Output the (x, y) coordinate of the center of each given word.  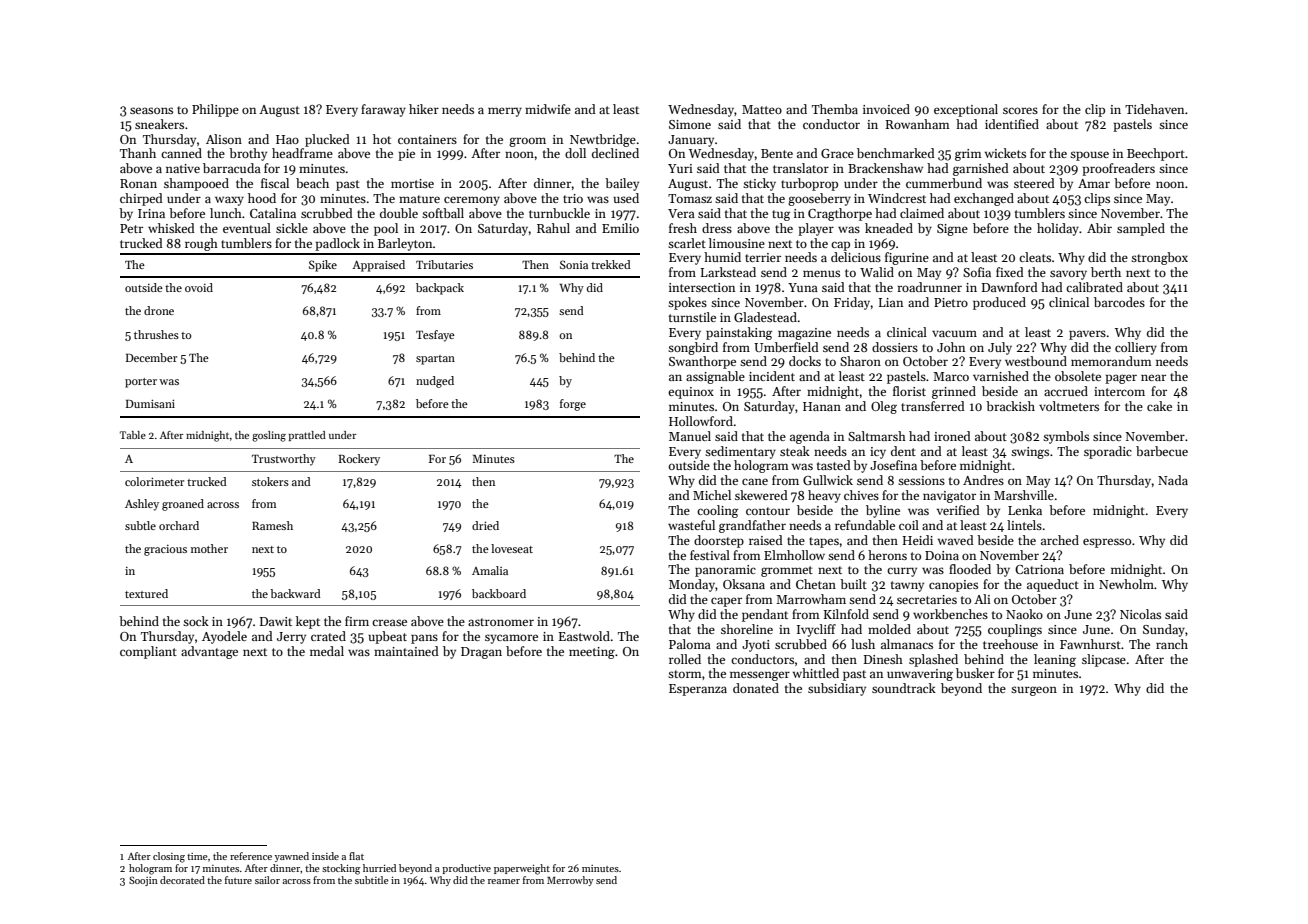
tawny (907, 586)
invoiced (886, 109)
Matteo (762, 109)
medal (327, 651)
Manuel (690, 436)
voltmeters (1069, 406)
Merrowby (570, 881)
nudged (435, 382)
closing (169, 857)
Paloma (690, 644)
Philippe (215, 110)
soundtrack (904, 688)
